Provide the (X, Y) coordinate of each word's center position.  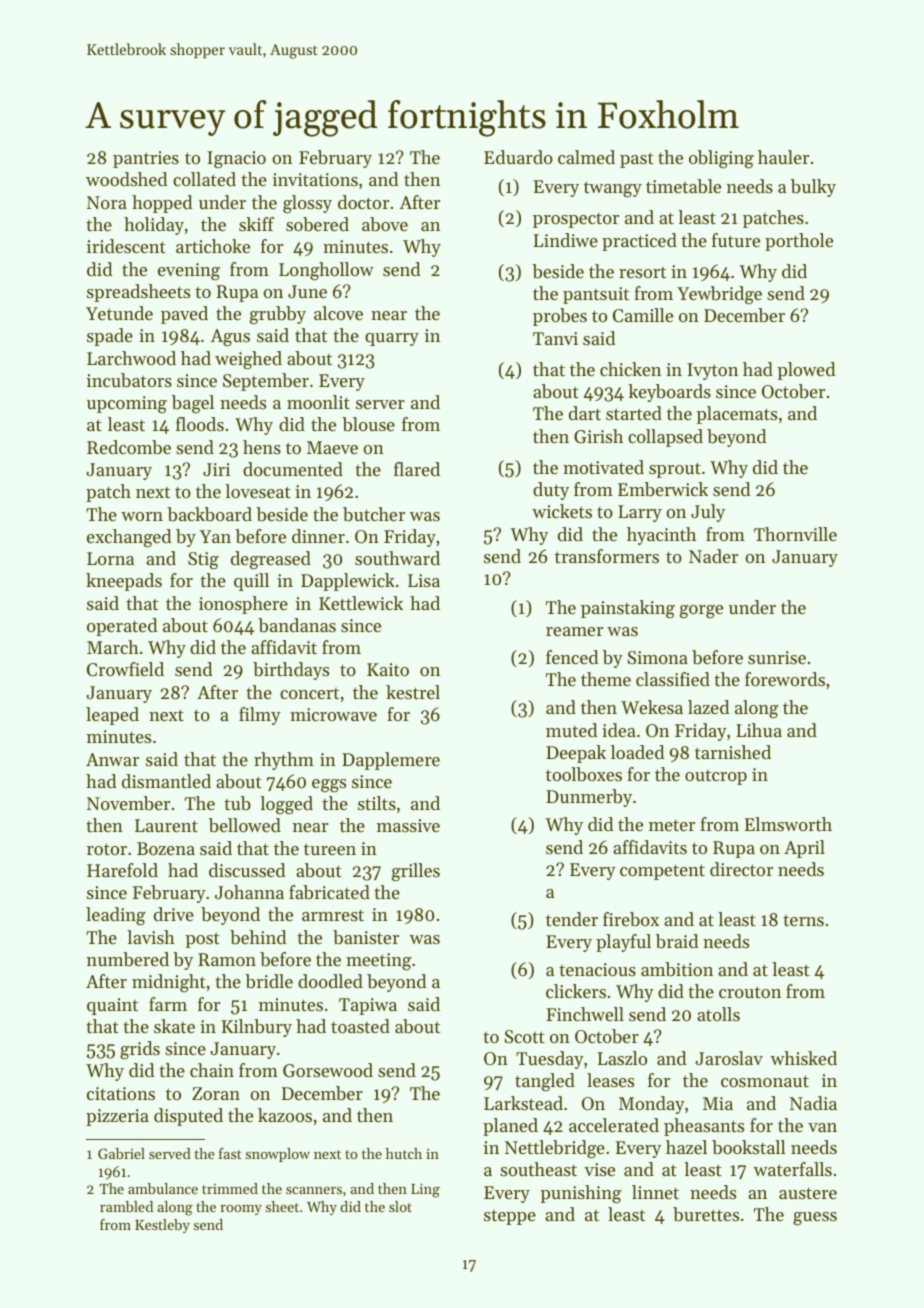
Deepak (576, 754)
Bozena (166, 848)
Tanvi (555, 338)
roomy (241, 1210)
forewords (785, 679)
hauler (783, 157)
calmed (586, 157)
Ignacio (236, 160)
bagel (193, 404)
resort (642, 272)
